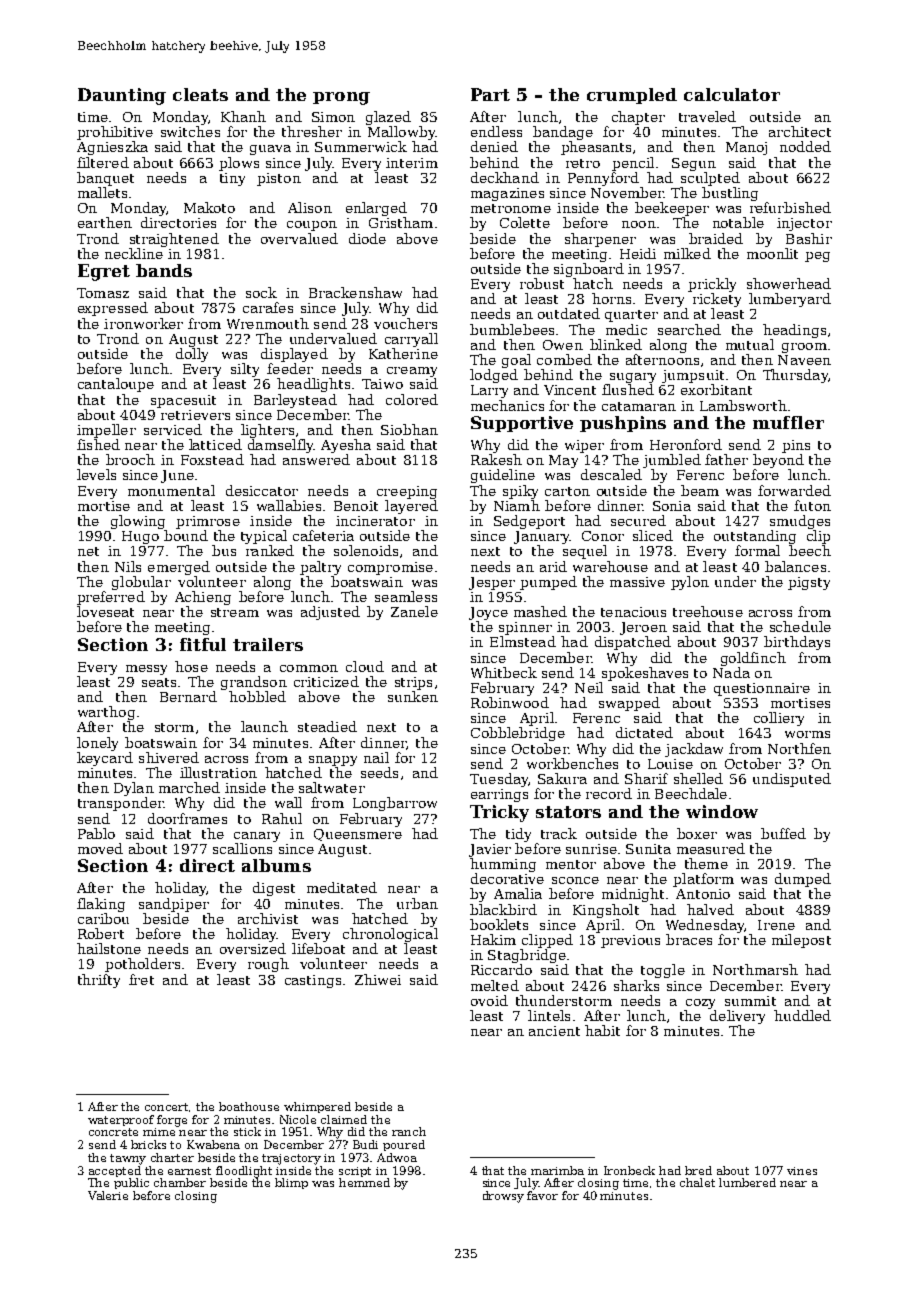 Image resolution: width=908 pixels, height=1316 pixels. Describe the element at coordinates (490, 94) in the screenshot. I see `Part` at that location.
